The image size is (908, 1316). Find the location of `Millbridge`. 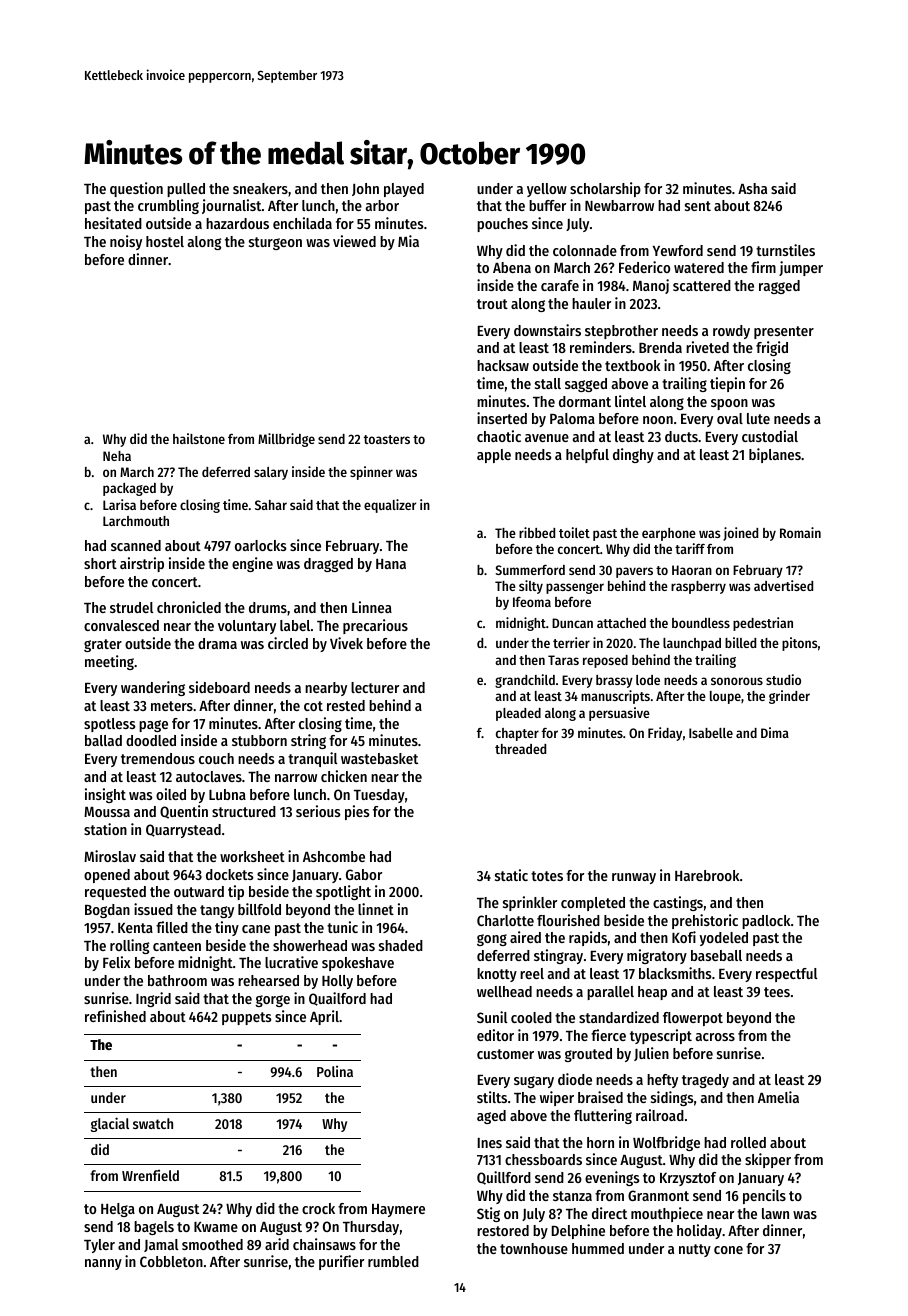

Millbridge is located at coordinates (286, 440).
